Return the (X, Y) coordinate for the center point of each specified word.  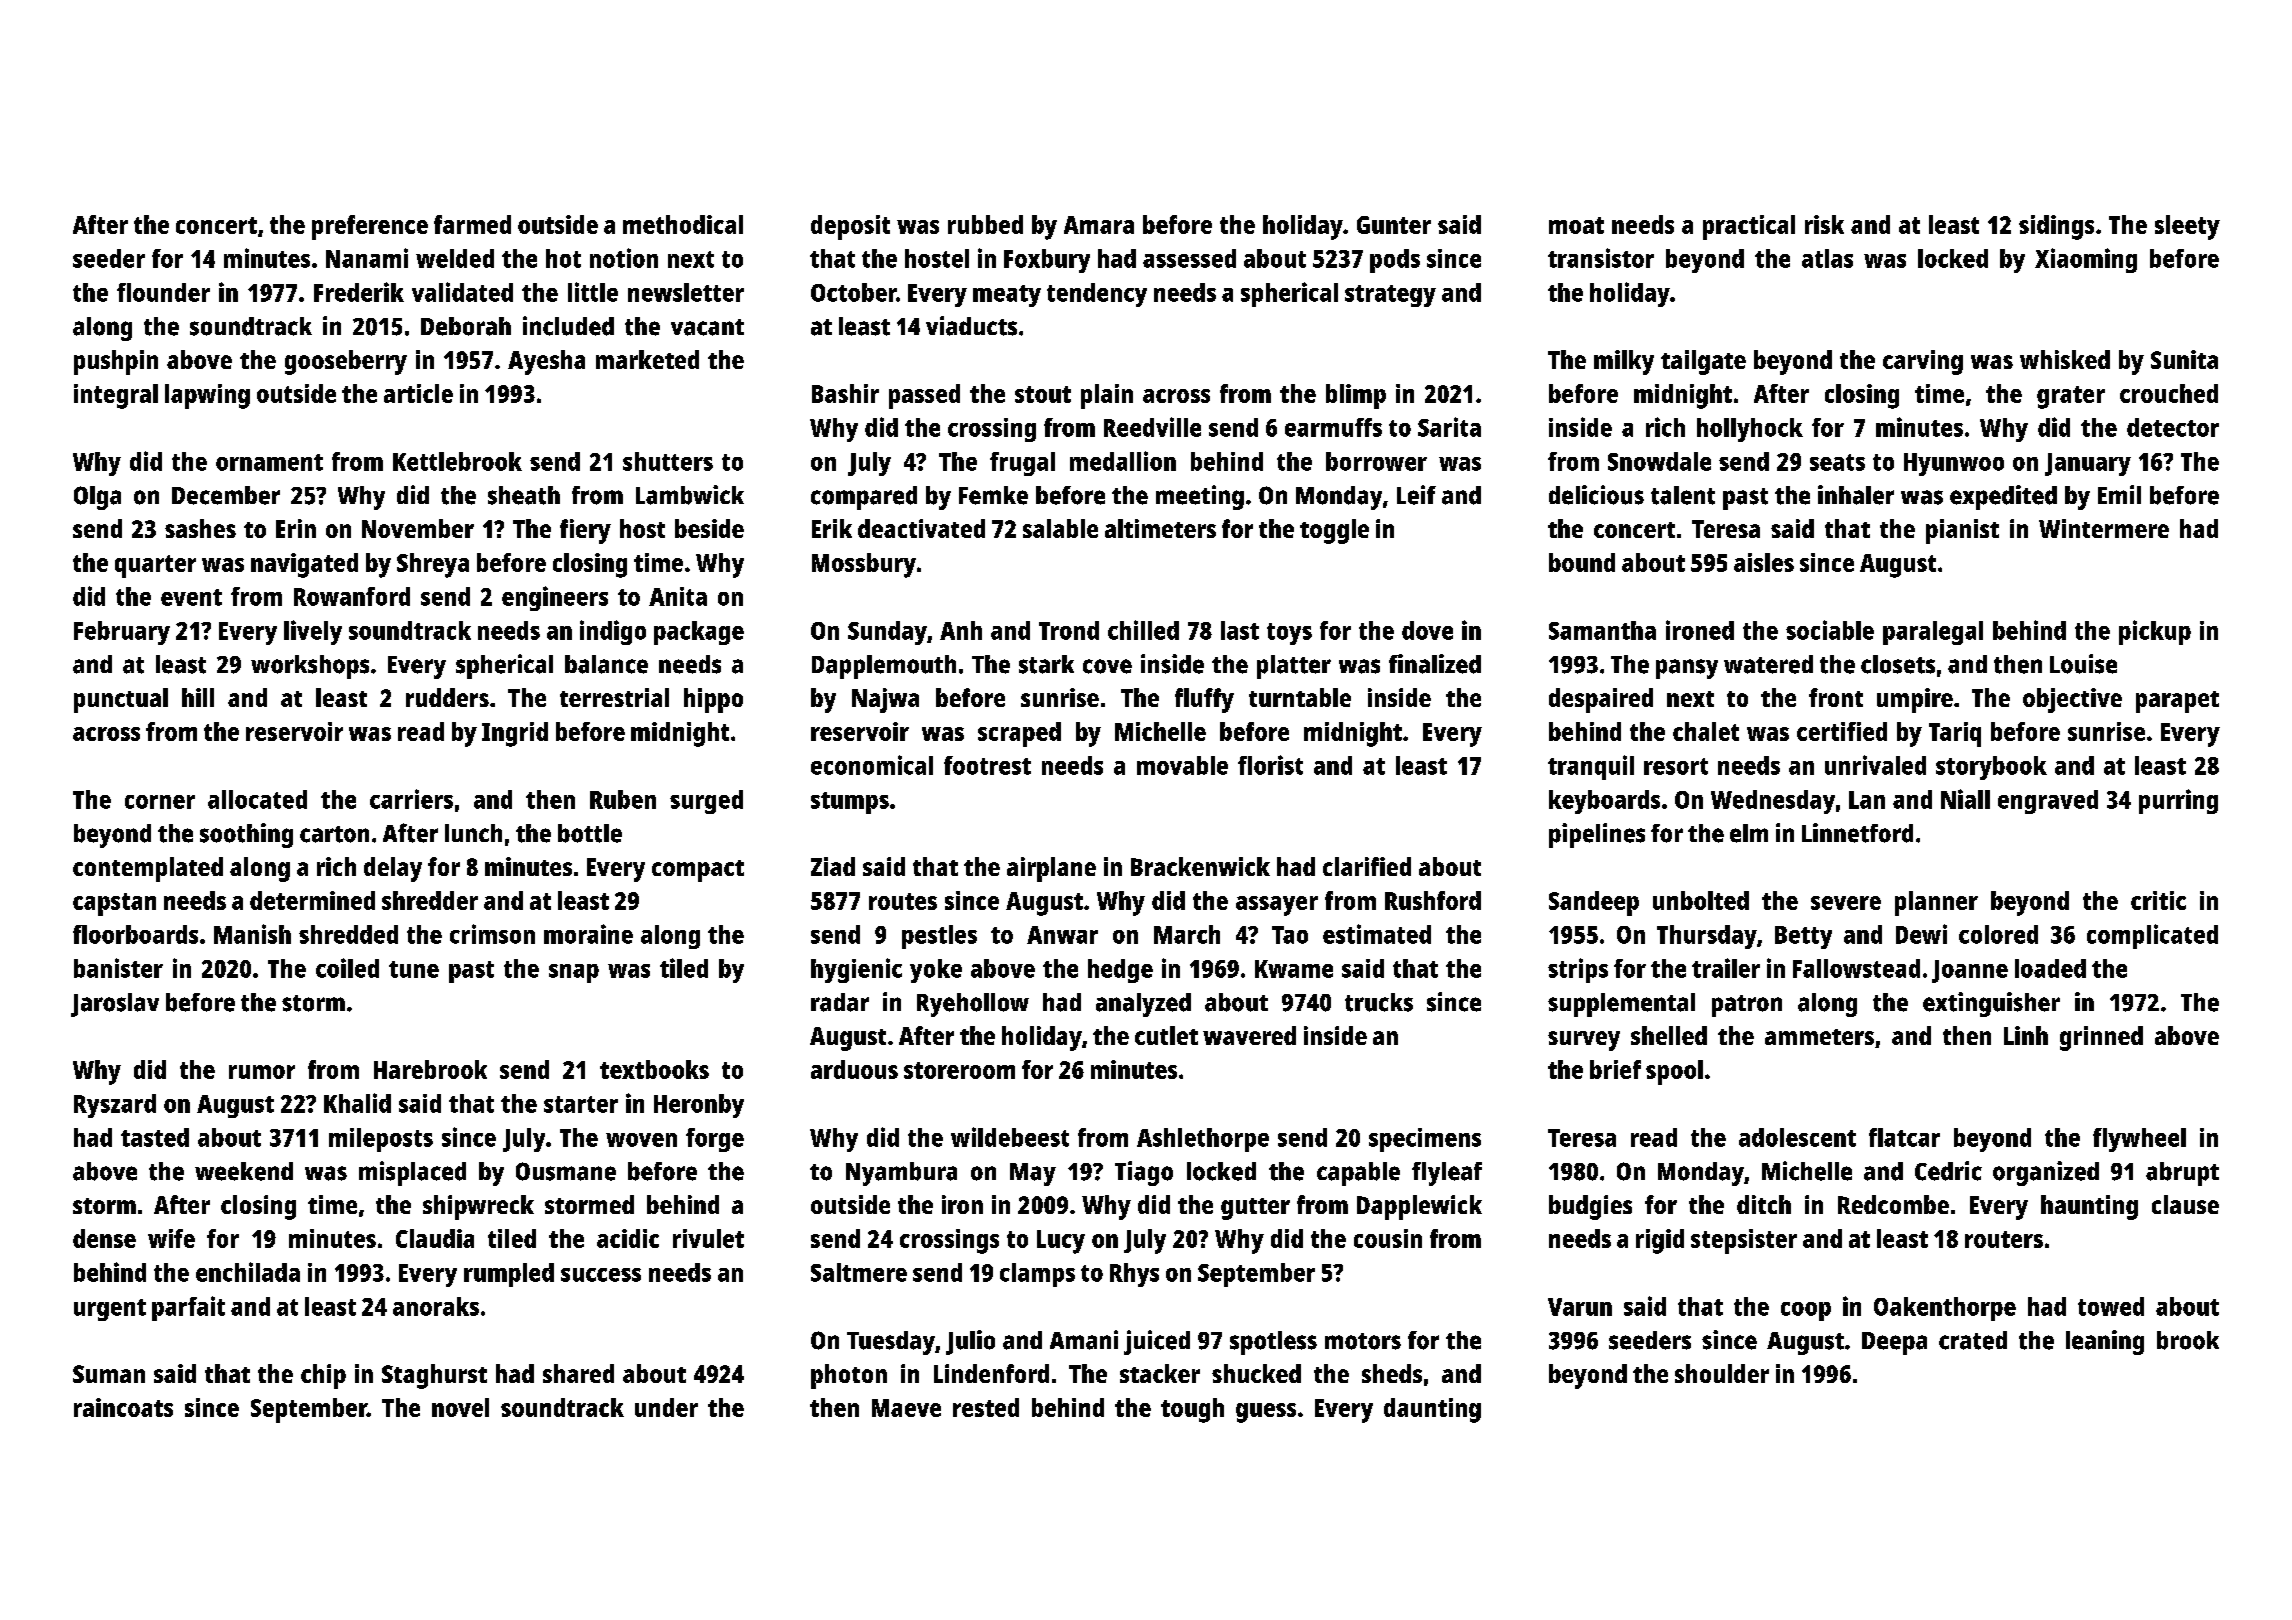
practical (1749, 227)
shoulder (1722, 1373)
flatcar (1904, 1137)
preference (370, 227)
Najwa (885, 700)
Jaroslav (115, 1005)
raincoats (123, 1407)
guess (1266, 1413)
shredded (348, 934)
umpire (1915, 700)
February (122, 633)
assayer (1277, 906)
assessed (1189, 258)
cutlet (1166, 1035)
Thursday (1707, 937)
